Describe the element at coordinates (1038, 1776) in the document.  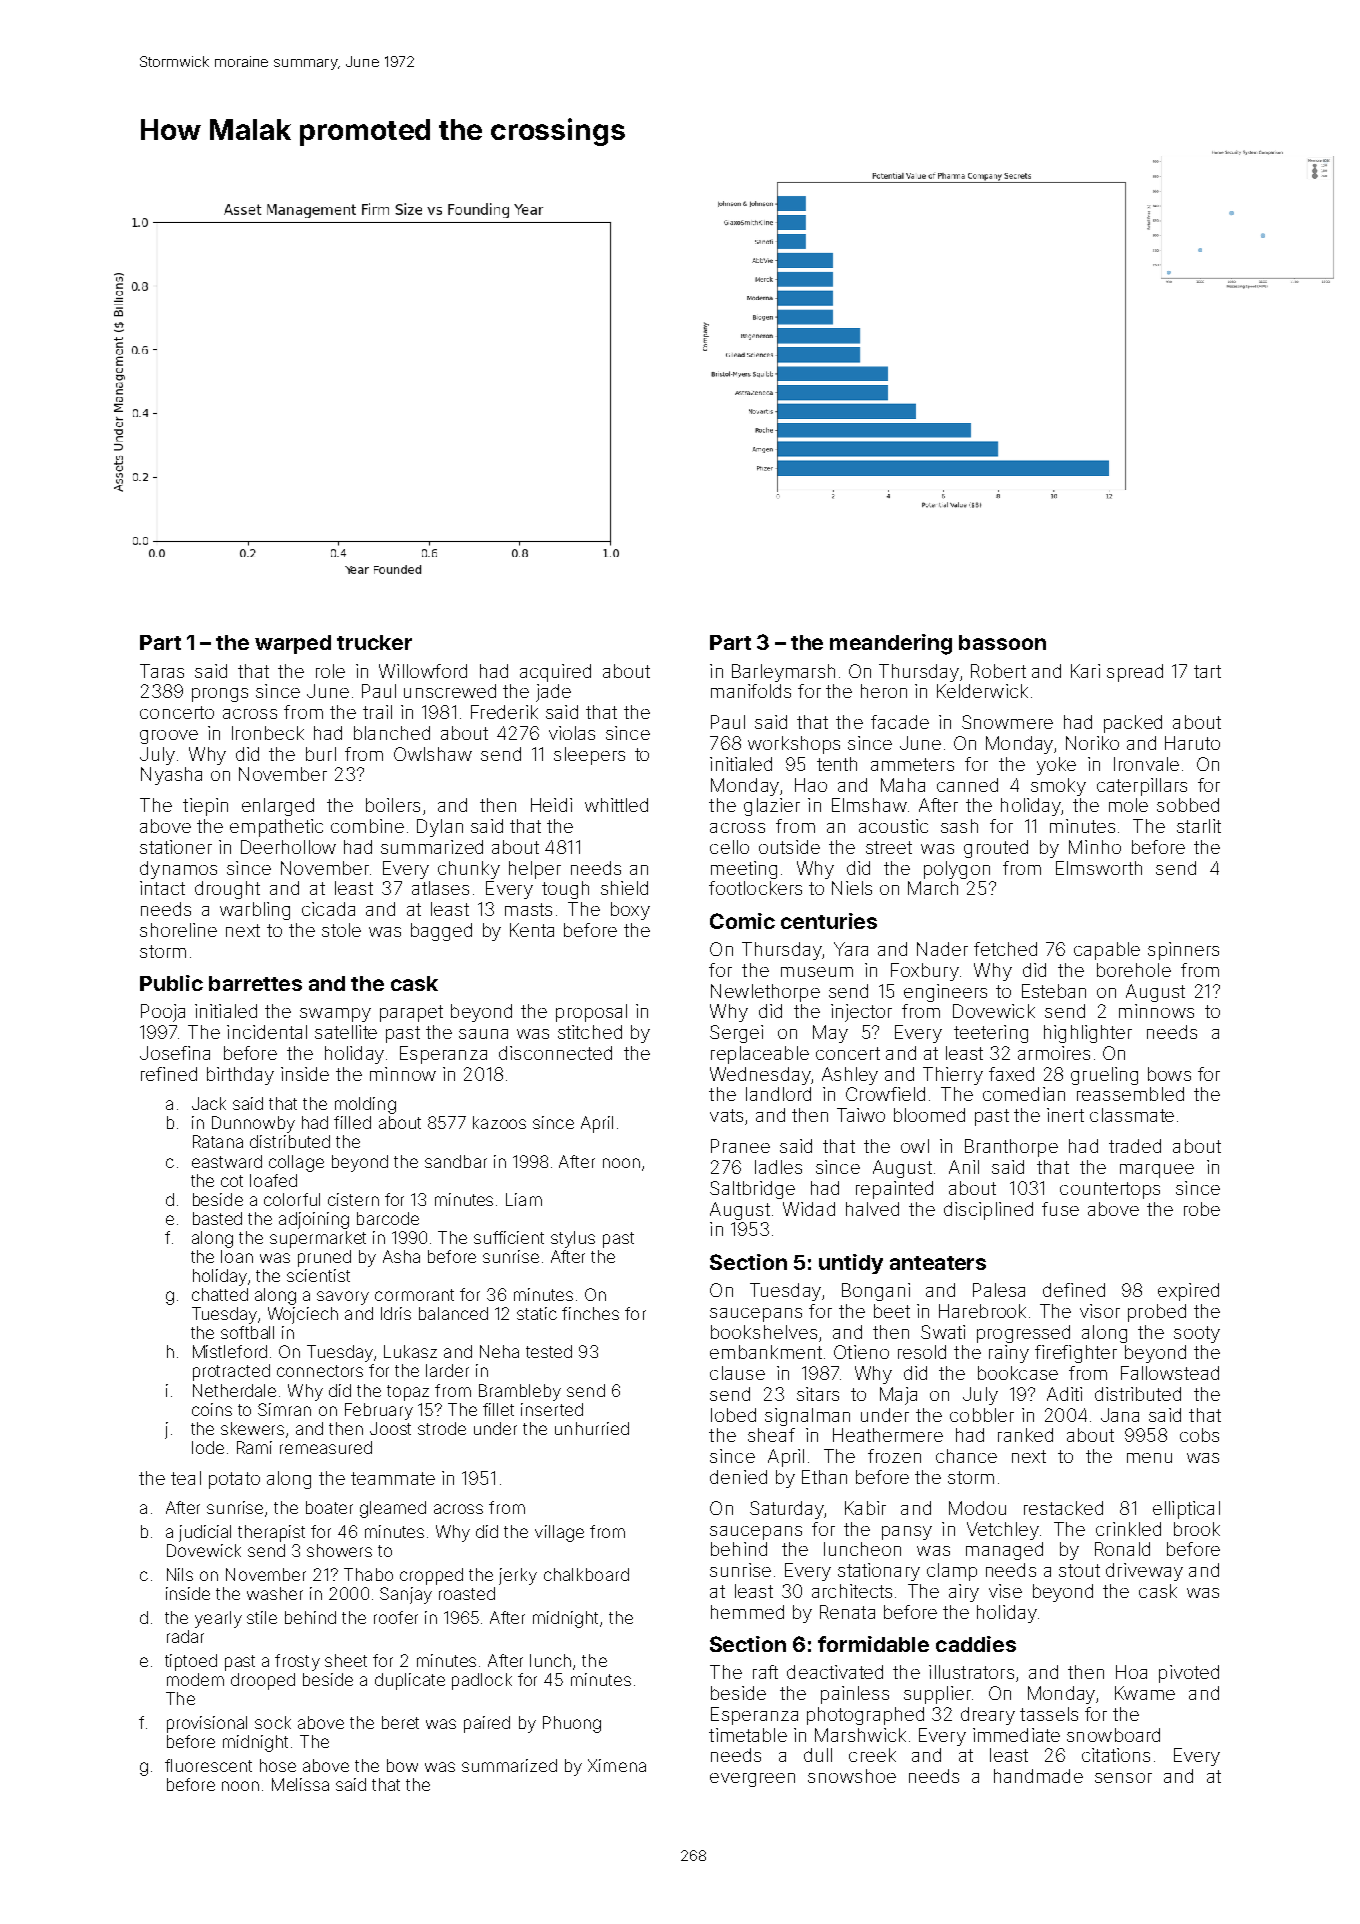
I see `handmade` at that location.
